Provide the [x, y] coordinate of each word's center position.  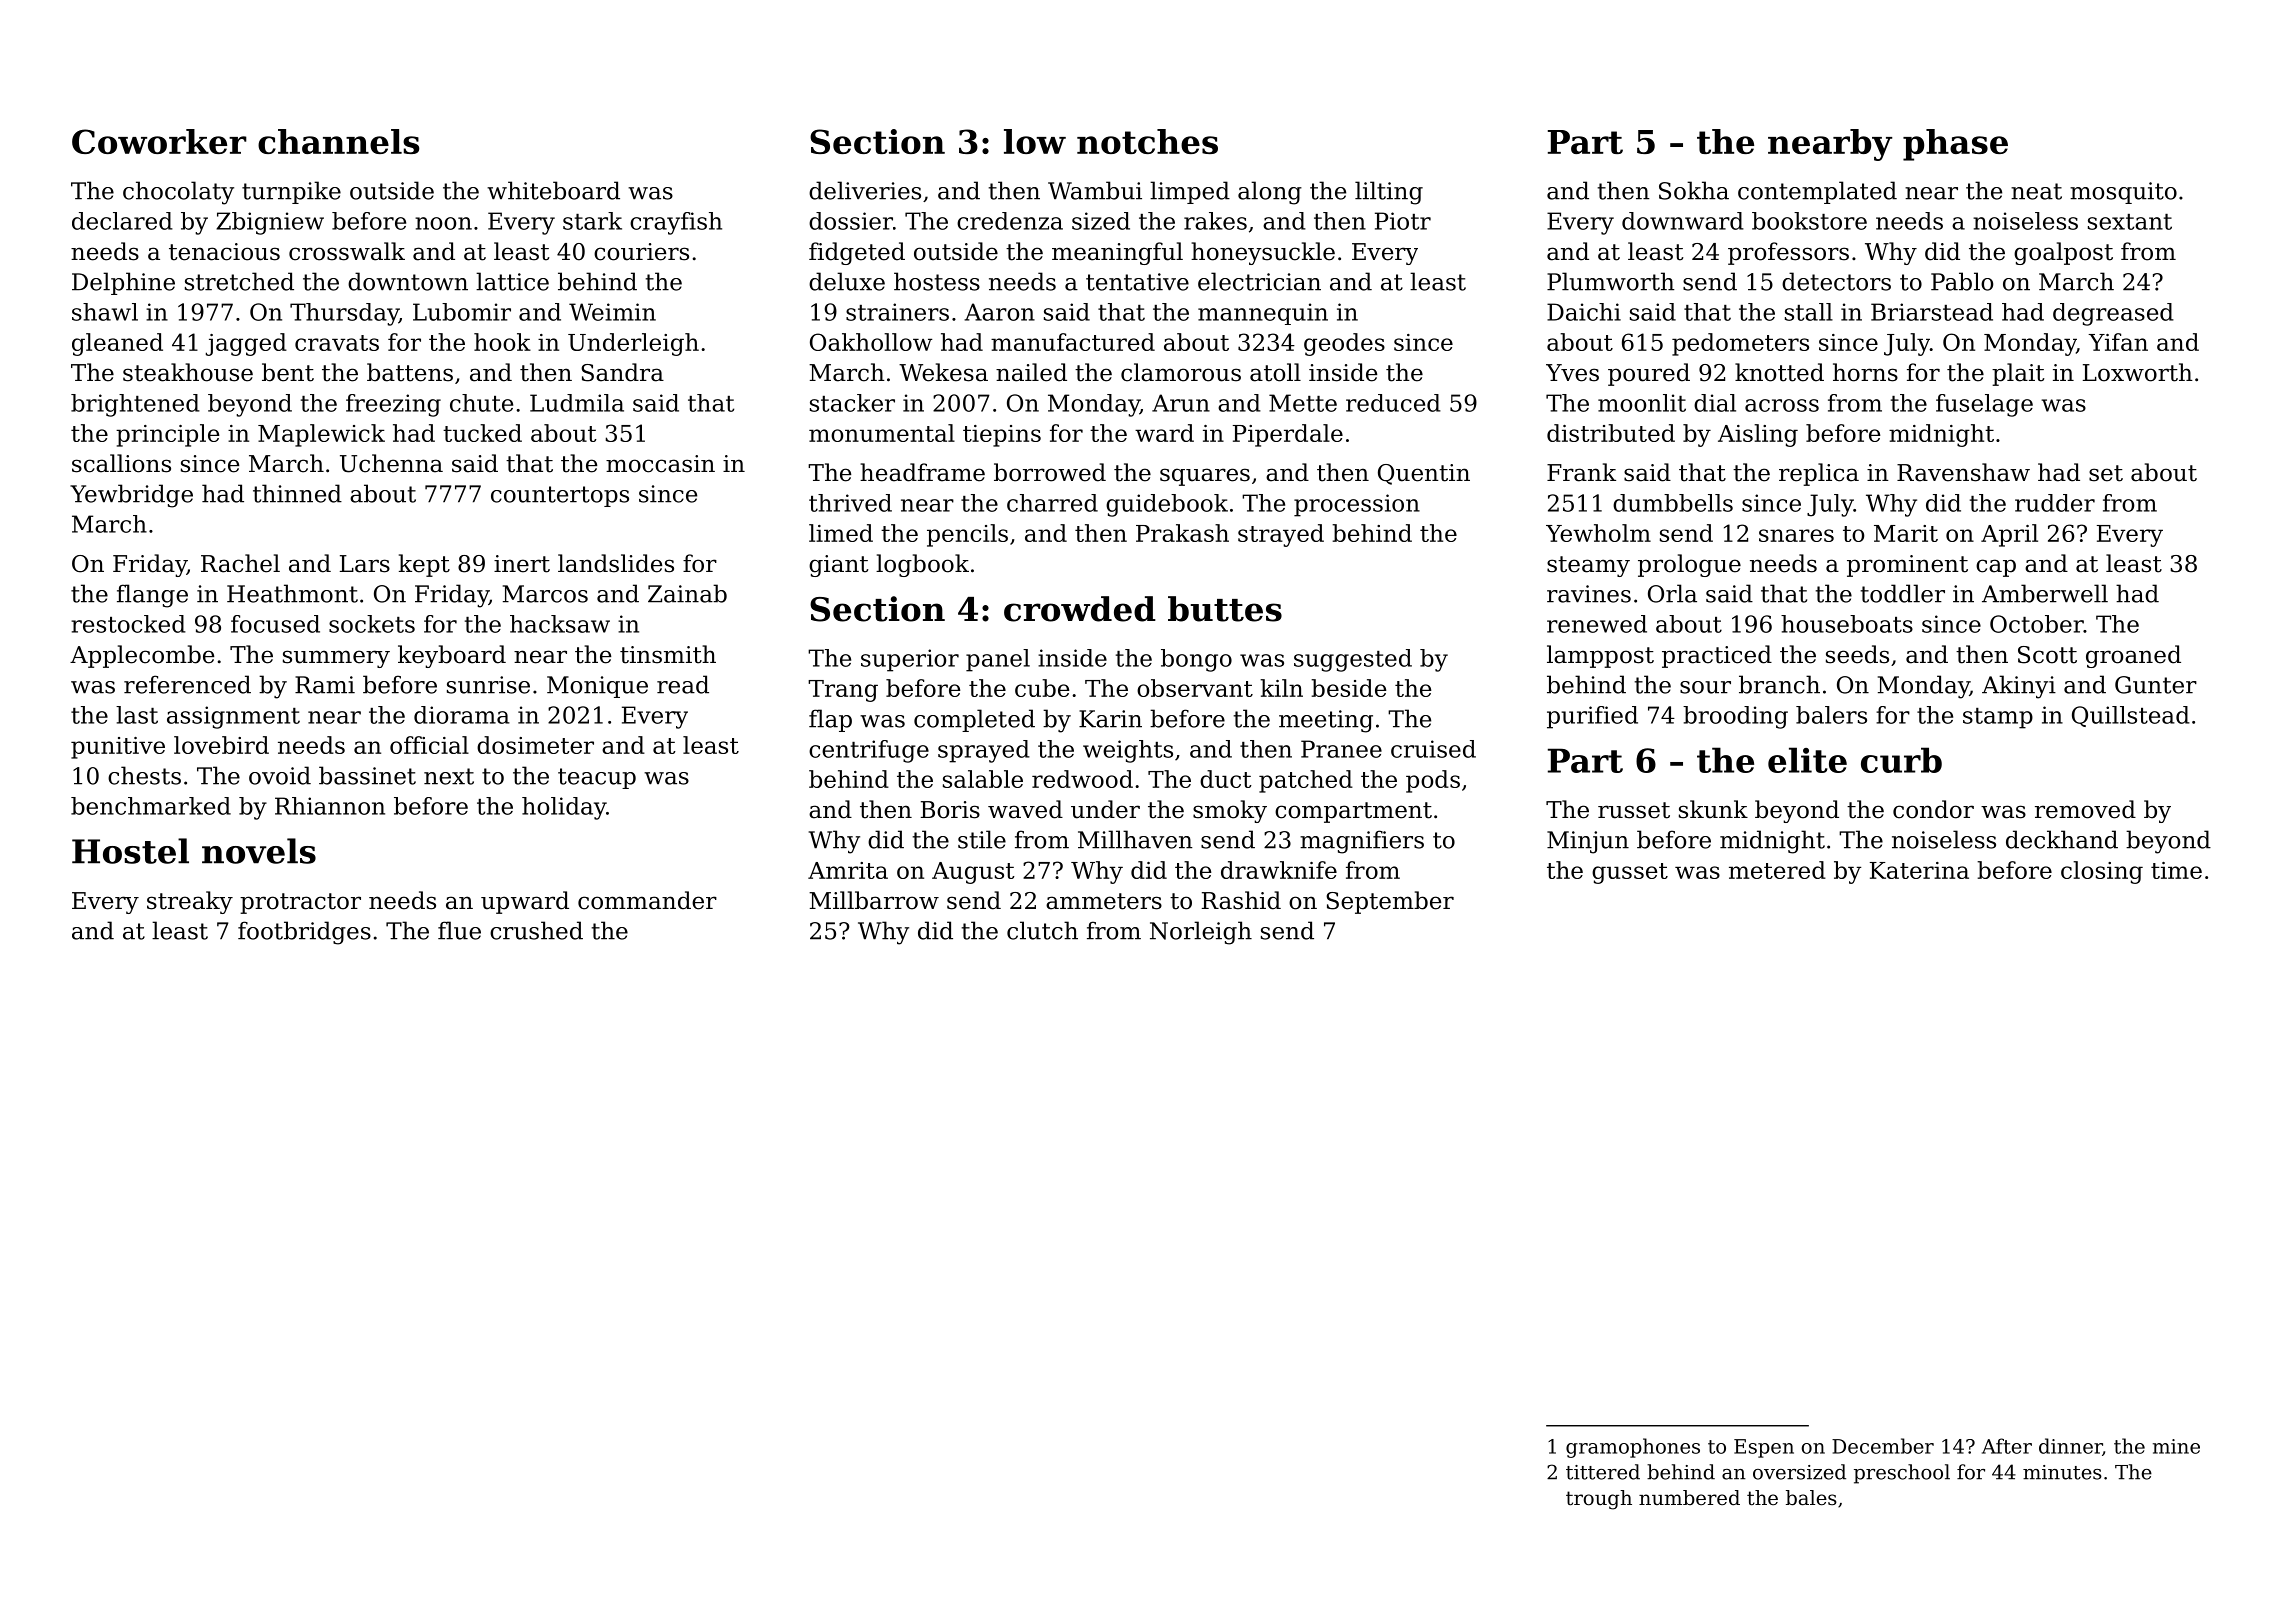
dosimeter [535, 745]
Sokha [1694, 190]
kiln [1281, 688]
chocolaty [178, 193]
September [1390, 902]
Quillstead [2131, 716]
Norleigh [1201, 933]
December [1883, 1446]
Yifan [2118, 342]
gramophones [1633, 1448]
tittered [1603, 1472]
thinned [297, 493]
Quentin [1424, 474]
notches [1147, 141]
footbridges [304, 933]
